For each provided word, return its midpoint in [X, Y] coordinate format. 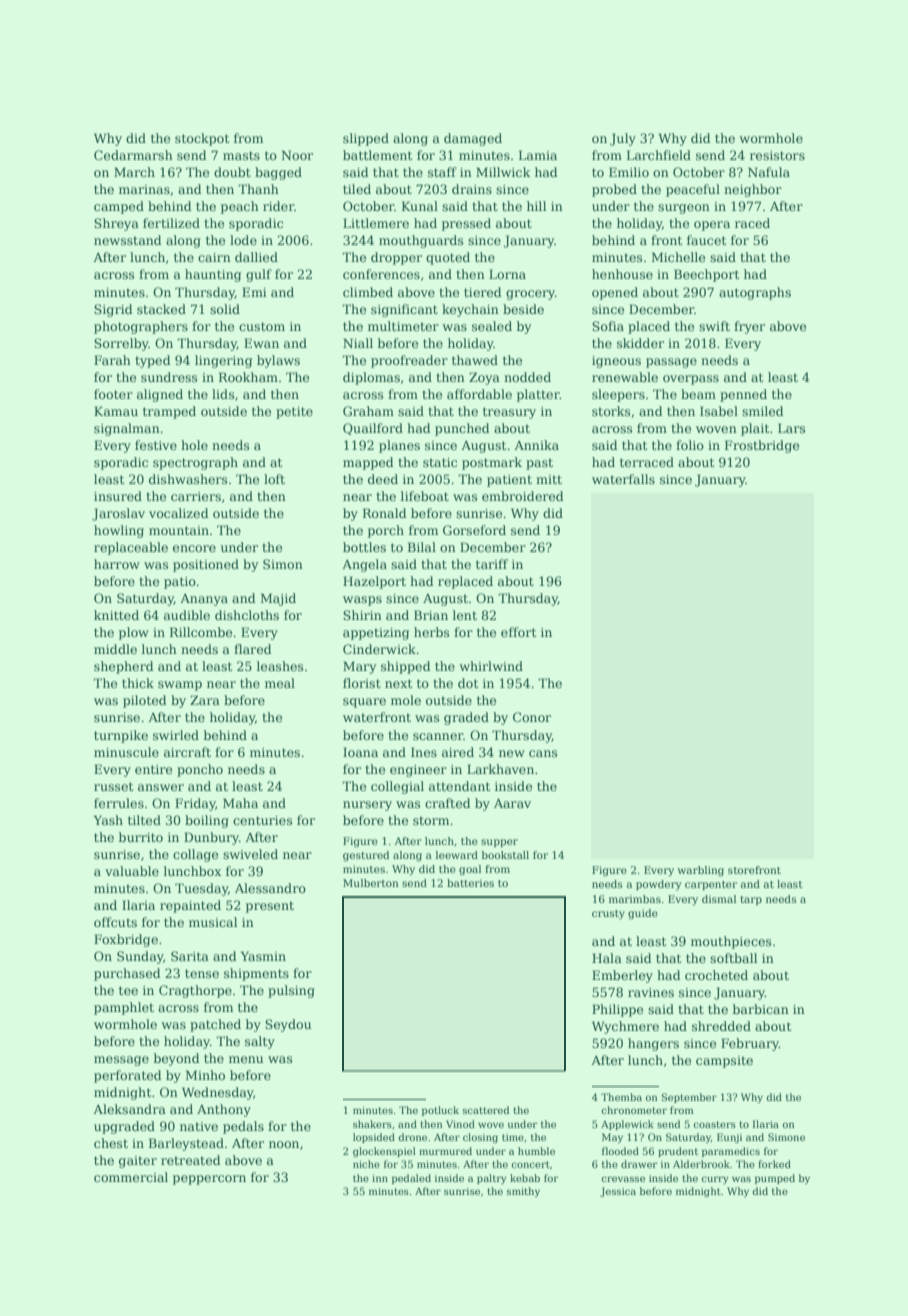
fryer [749, 327]
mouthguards [421, 241]
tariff [492, 564]
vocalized [179, 513]
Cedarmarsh [133, 155]
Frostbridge [762, 446]
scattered [486, 1110]
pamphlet [124, 1008]
